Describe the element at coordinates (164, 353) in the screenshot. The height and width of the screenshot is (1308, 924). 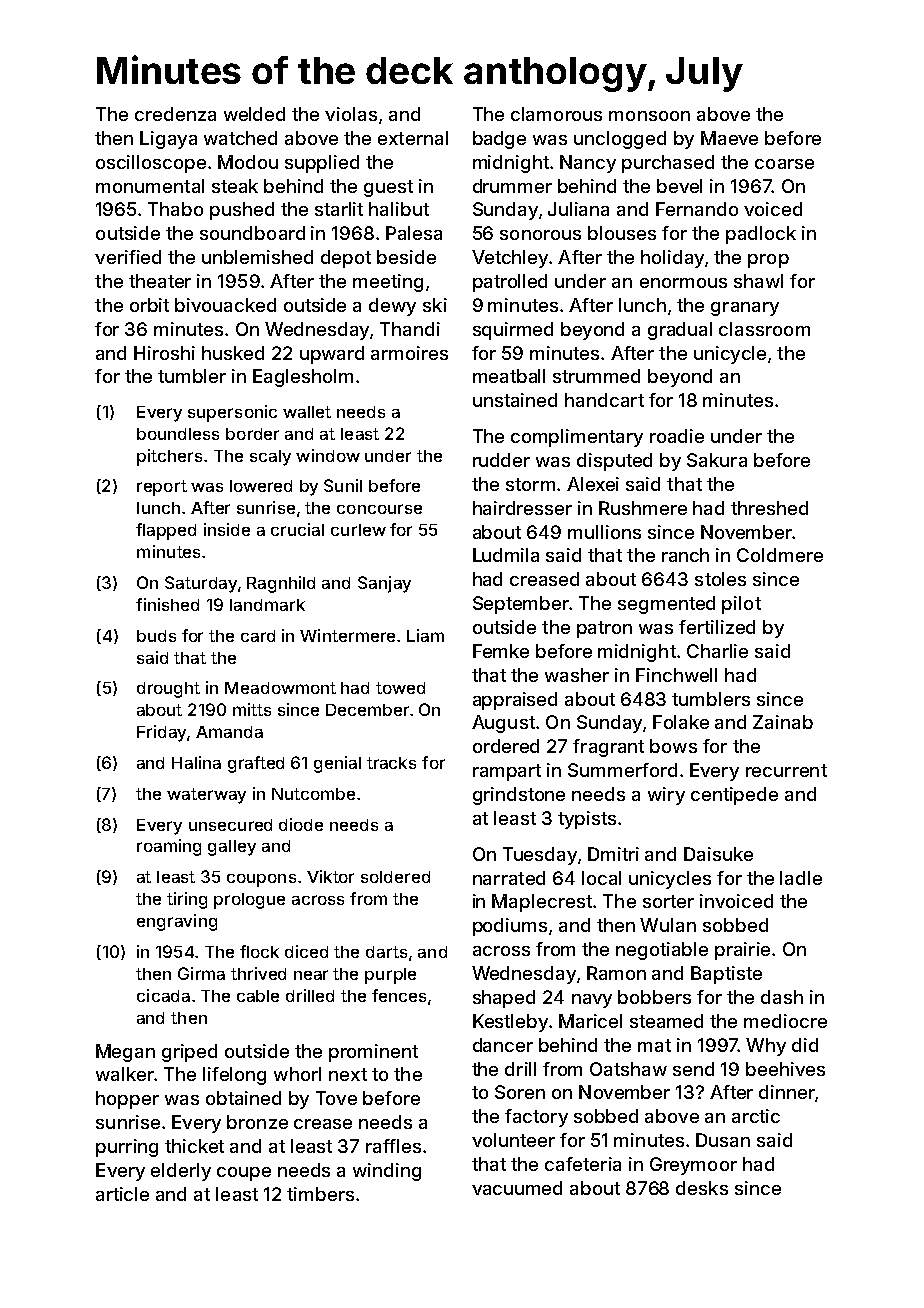
I see `Hiroshi` at that location.
